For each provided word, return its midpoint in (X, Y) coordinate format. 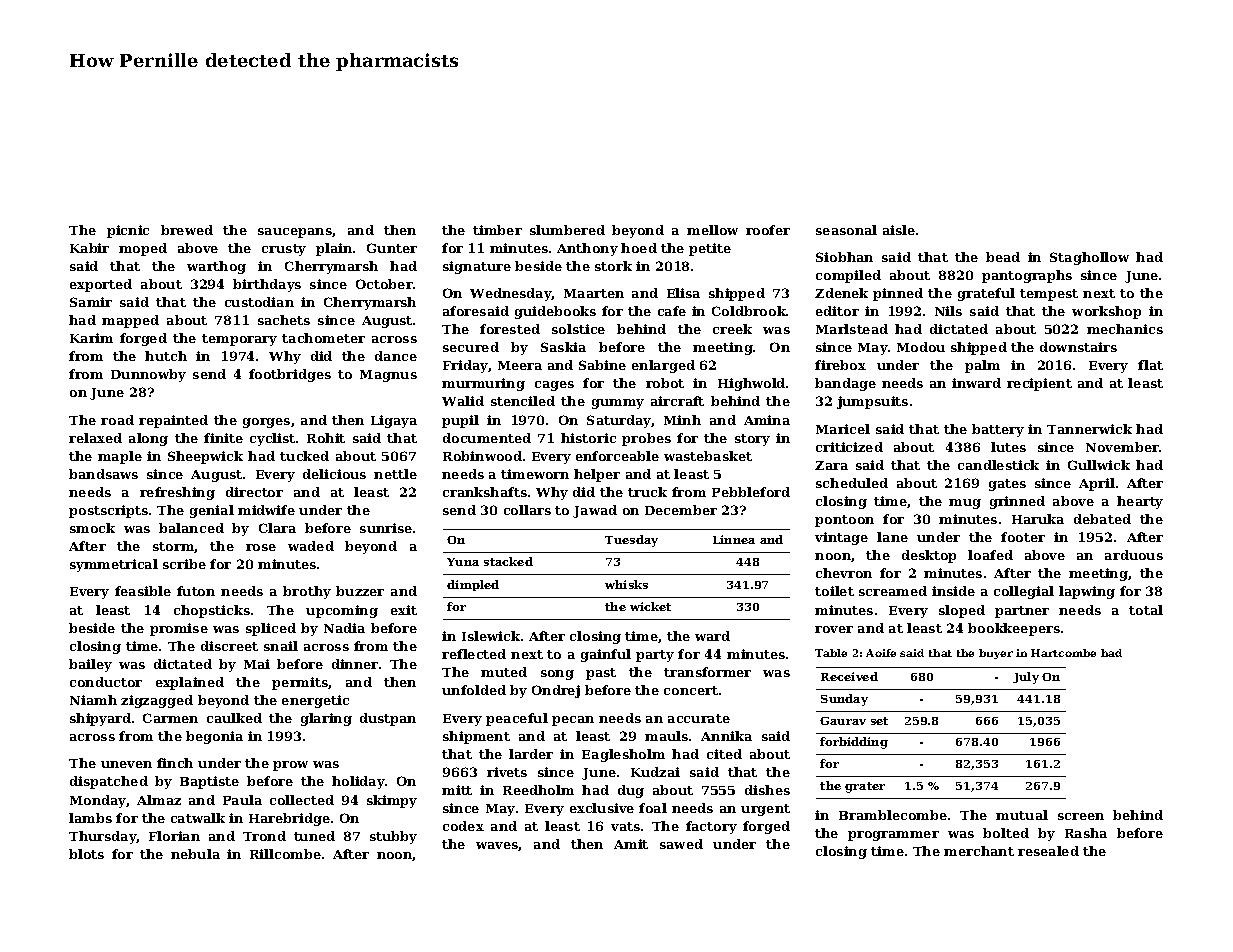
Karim (91, 338)
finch (175, 763)
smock (92, 528)
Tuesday (631, 541)
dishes (767, 790)
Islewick (491, 636)
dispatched (109, 782)
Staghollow (1089, 258)
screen (1081, 816)
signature (477, 267)
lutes (1008, 447)
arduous (1134, 555)
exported (101, 285)
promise (179, 629)
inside (953, 591)
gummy (618, 404)
